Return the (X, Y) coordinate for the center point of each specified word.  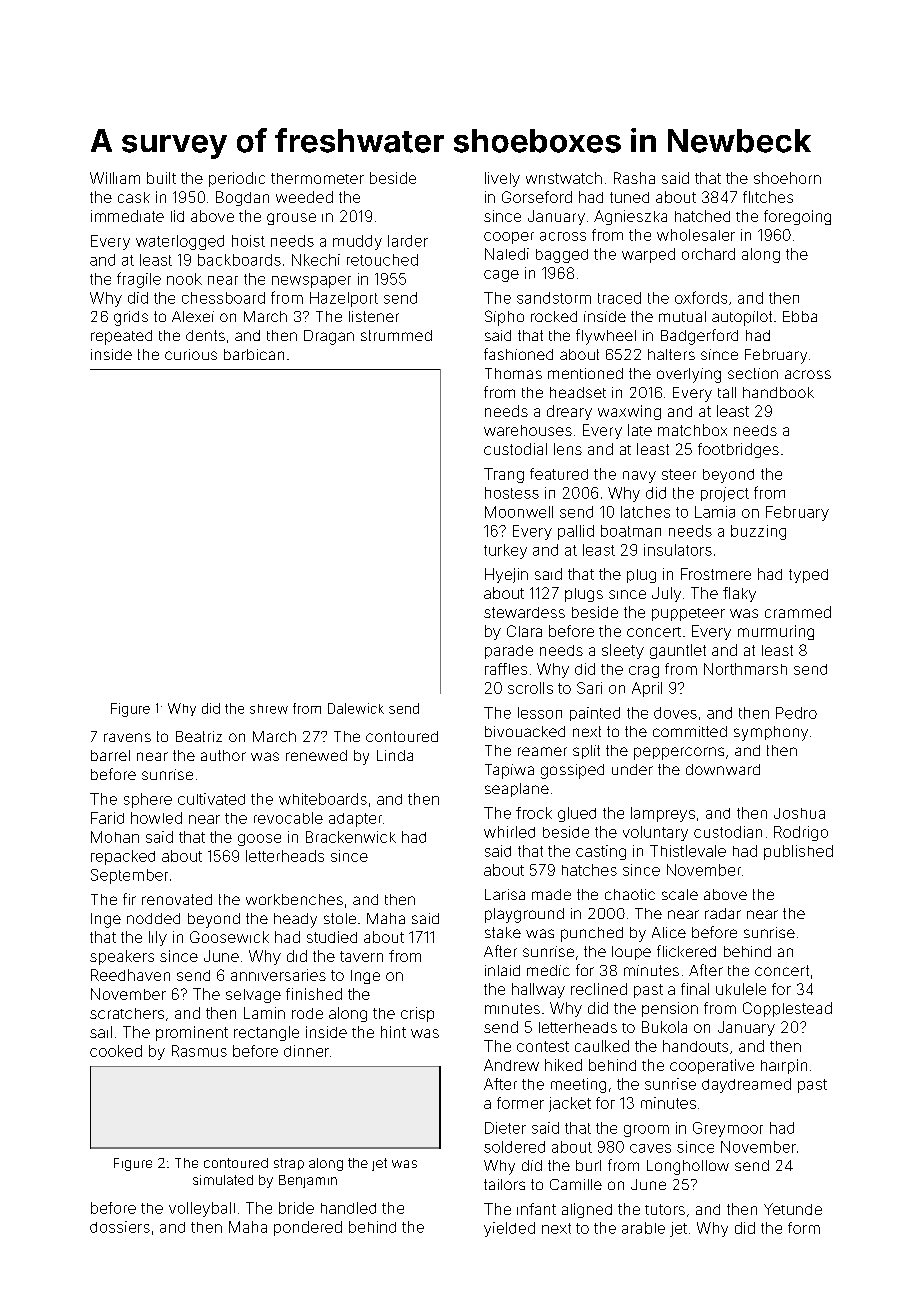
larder (408, 241)
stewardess (524, 612)
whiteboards (323, 799)
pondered (308, 1228)
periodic (237, 179)
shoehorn (787, 178)
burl (588, 1165)
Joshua (799, 813)
